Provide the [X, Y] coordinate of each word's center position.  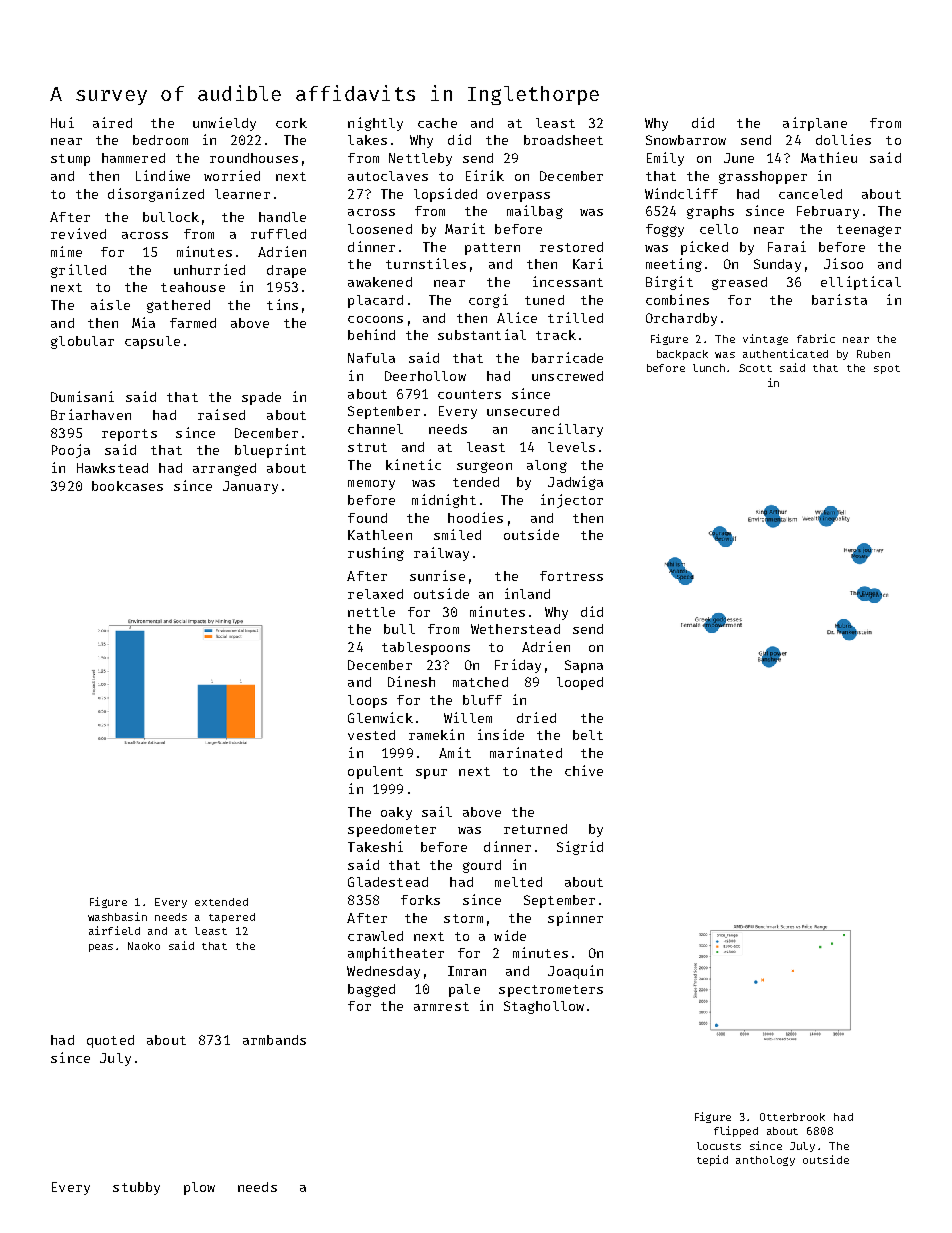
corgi [488, 301]
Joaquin [575, 972]
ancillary [567, 430]
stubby [136, 1188]
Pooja [71, 451]
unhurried [209, 269]
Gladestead [388, 882]
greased [739, 283]
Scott [755, 368]
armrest [441, 1006]
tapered [232, 918]
